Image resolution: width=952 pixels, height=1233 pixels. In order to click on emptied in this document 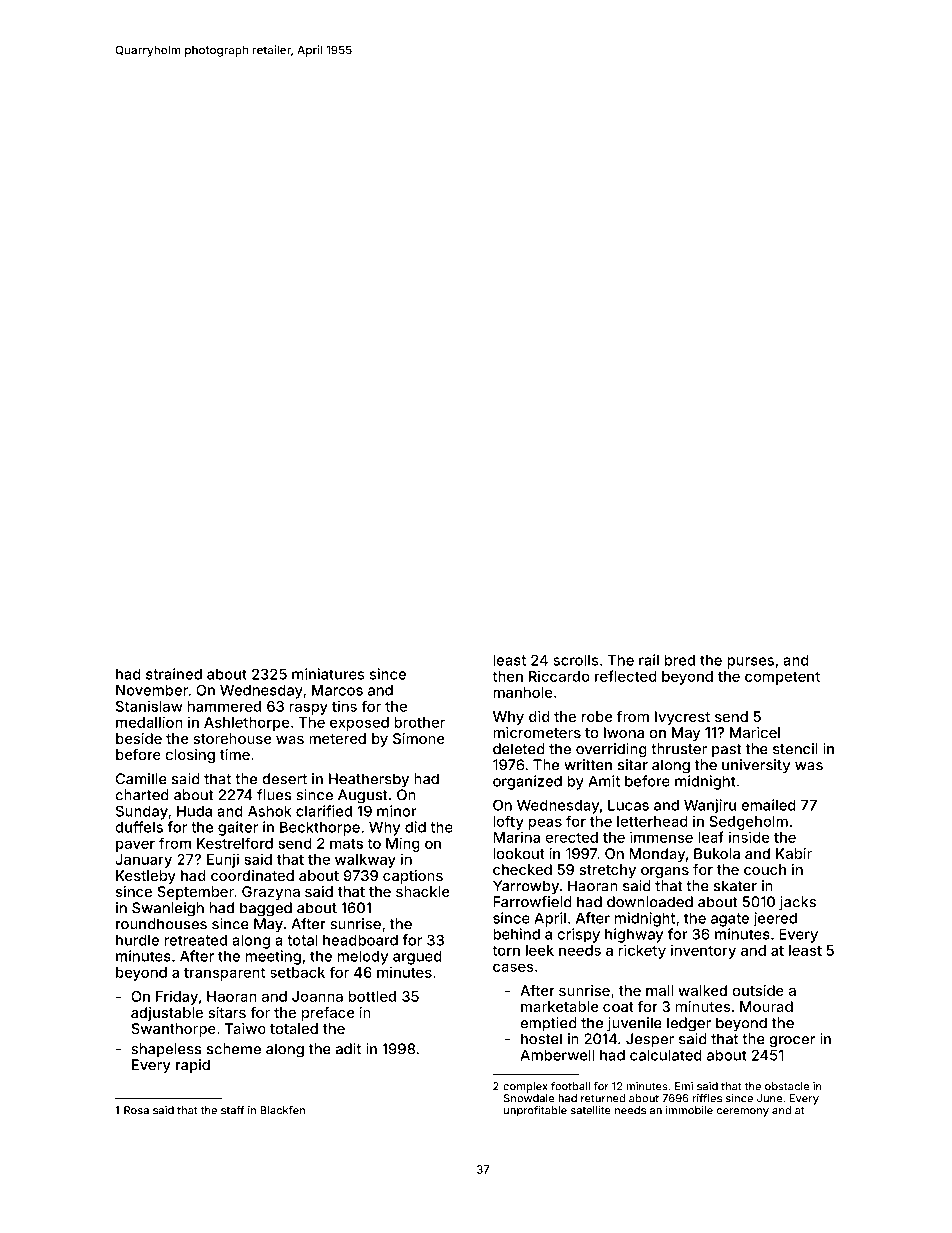, I will do `click(548, 1024)`.
